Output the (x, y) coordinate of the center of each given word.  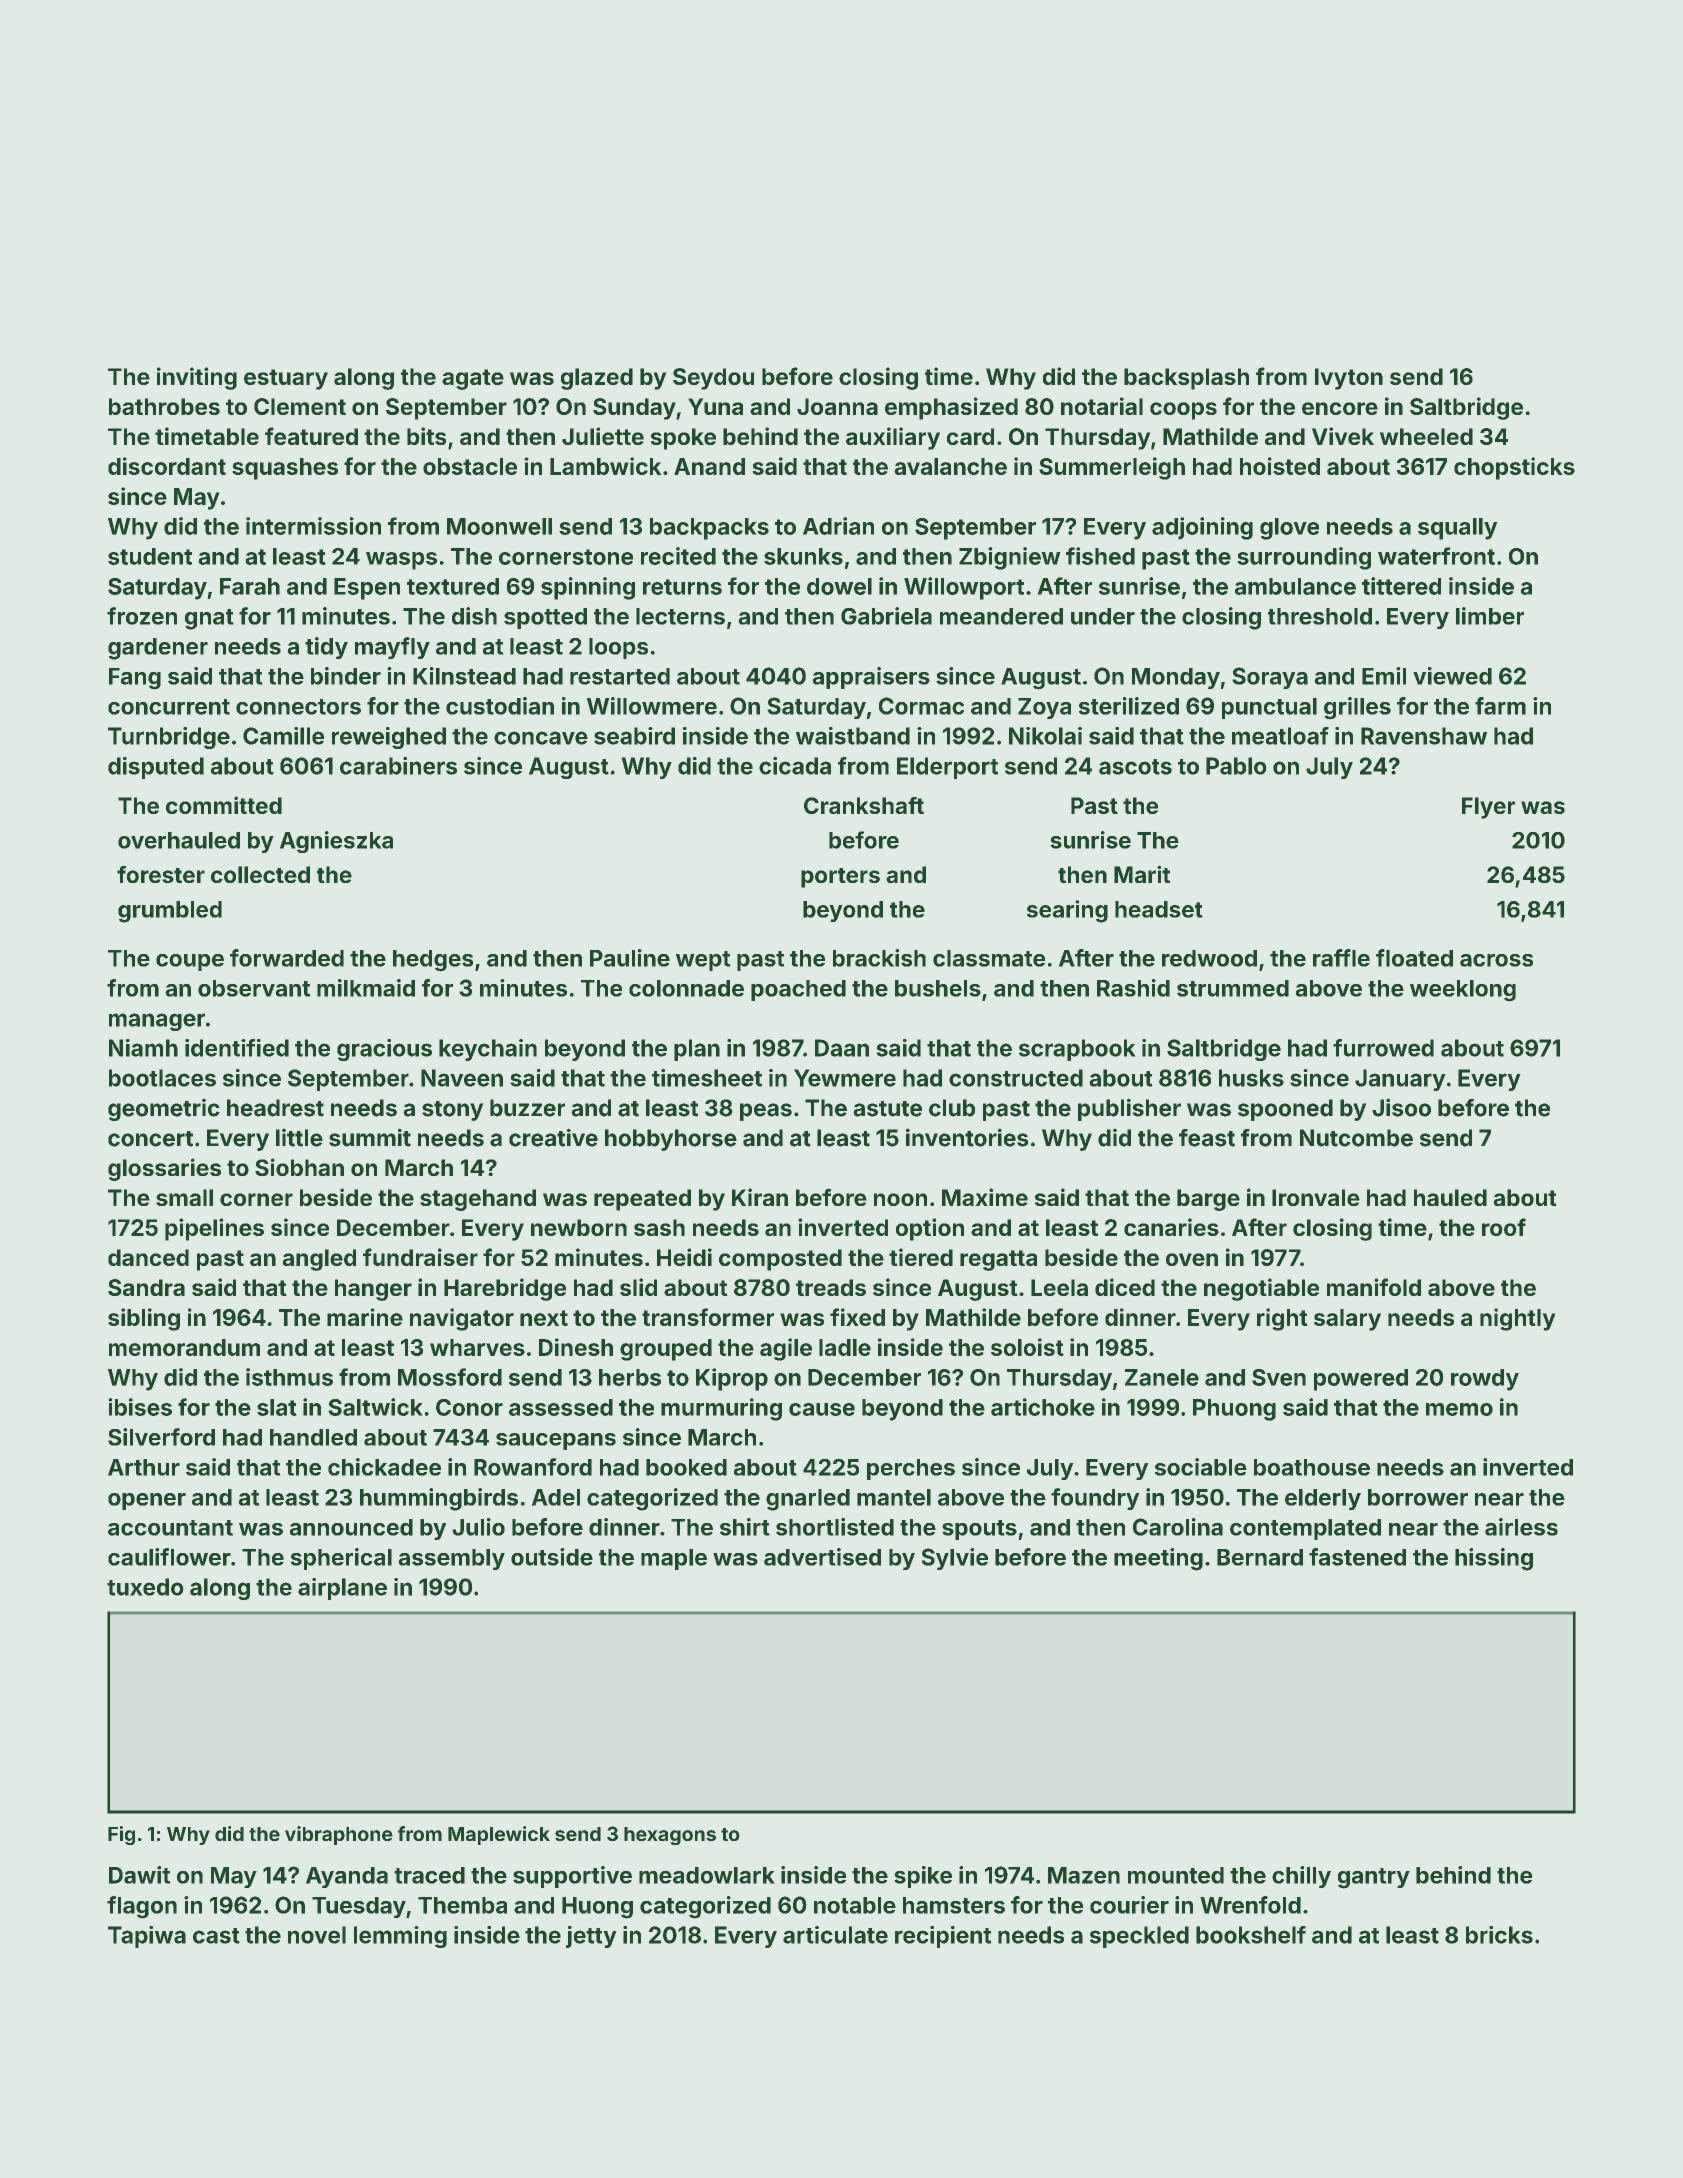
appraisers (871, 678)
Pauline (630, 958)
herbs (630, 1377)
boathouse (1312, 1467)
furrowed (1383, 1048)
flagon (142, 1907)
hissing (1494, 1559)
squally (1457, 529)
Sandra (146, 1287)
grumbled (170, 912)
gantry (1374, 1878)
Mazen (1084, 1875)
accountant (170, 1528)
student (150, 556)
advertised (822, 1557)
